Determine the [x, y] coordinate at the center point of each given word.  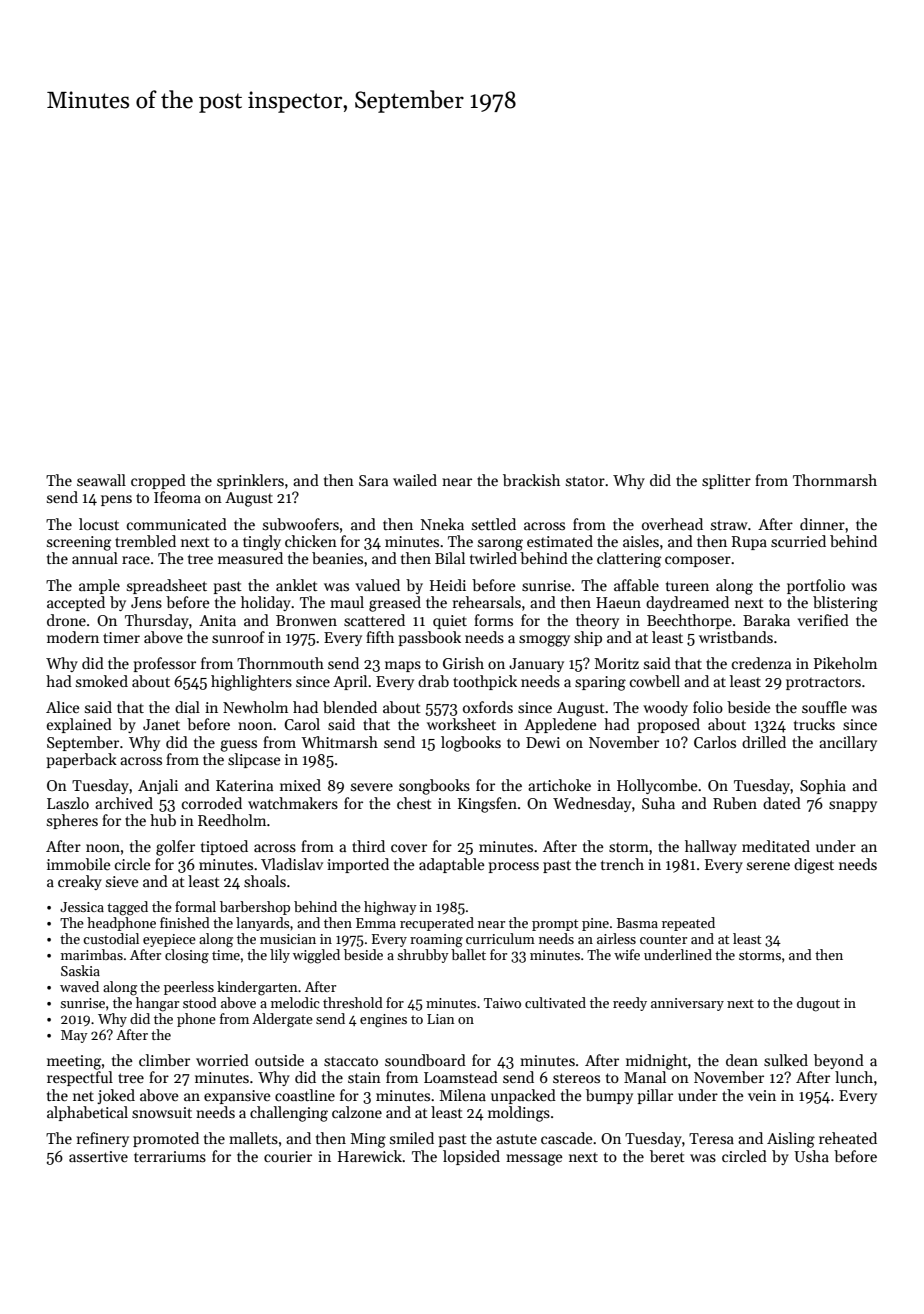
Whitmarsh [339, 742]
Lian [441, 1019]
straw [729, 525]
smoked [102, 681]
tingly [262, 543]
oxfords [488, 707]
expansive [237, 1097]
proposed [669, 725]
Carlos [715, 742]
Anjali [158, 786]
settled [494, 524]
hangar [157, 1004]
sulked [786, 1060]
